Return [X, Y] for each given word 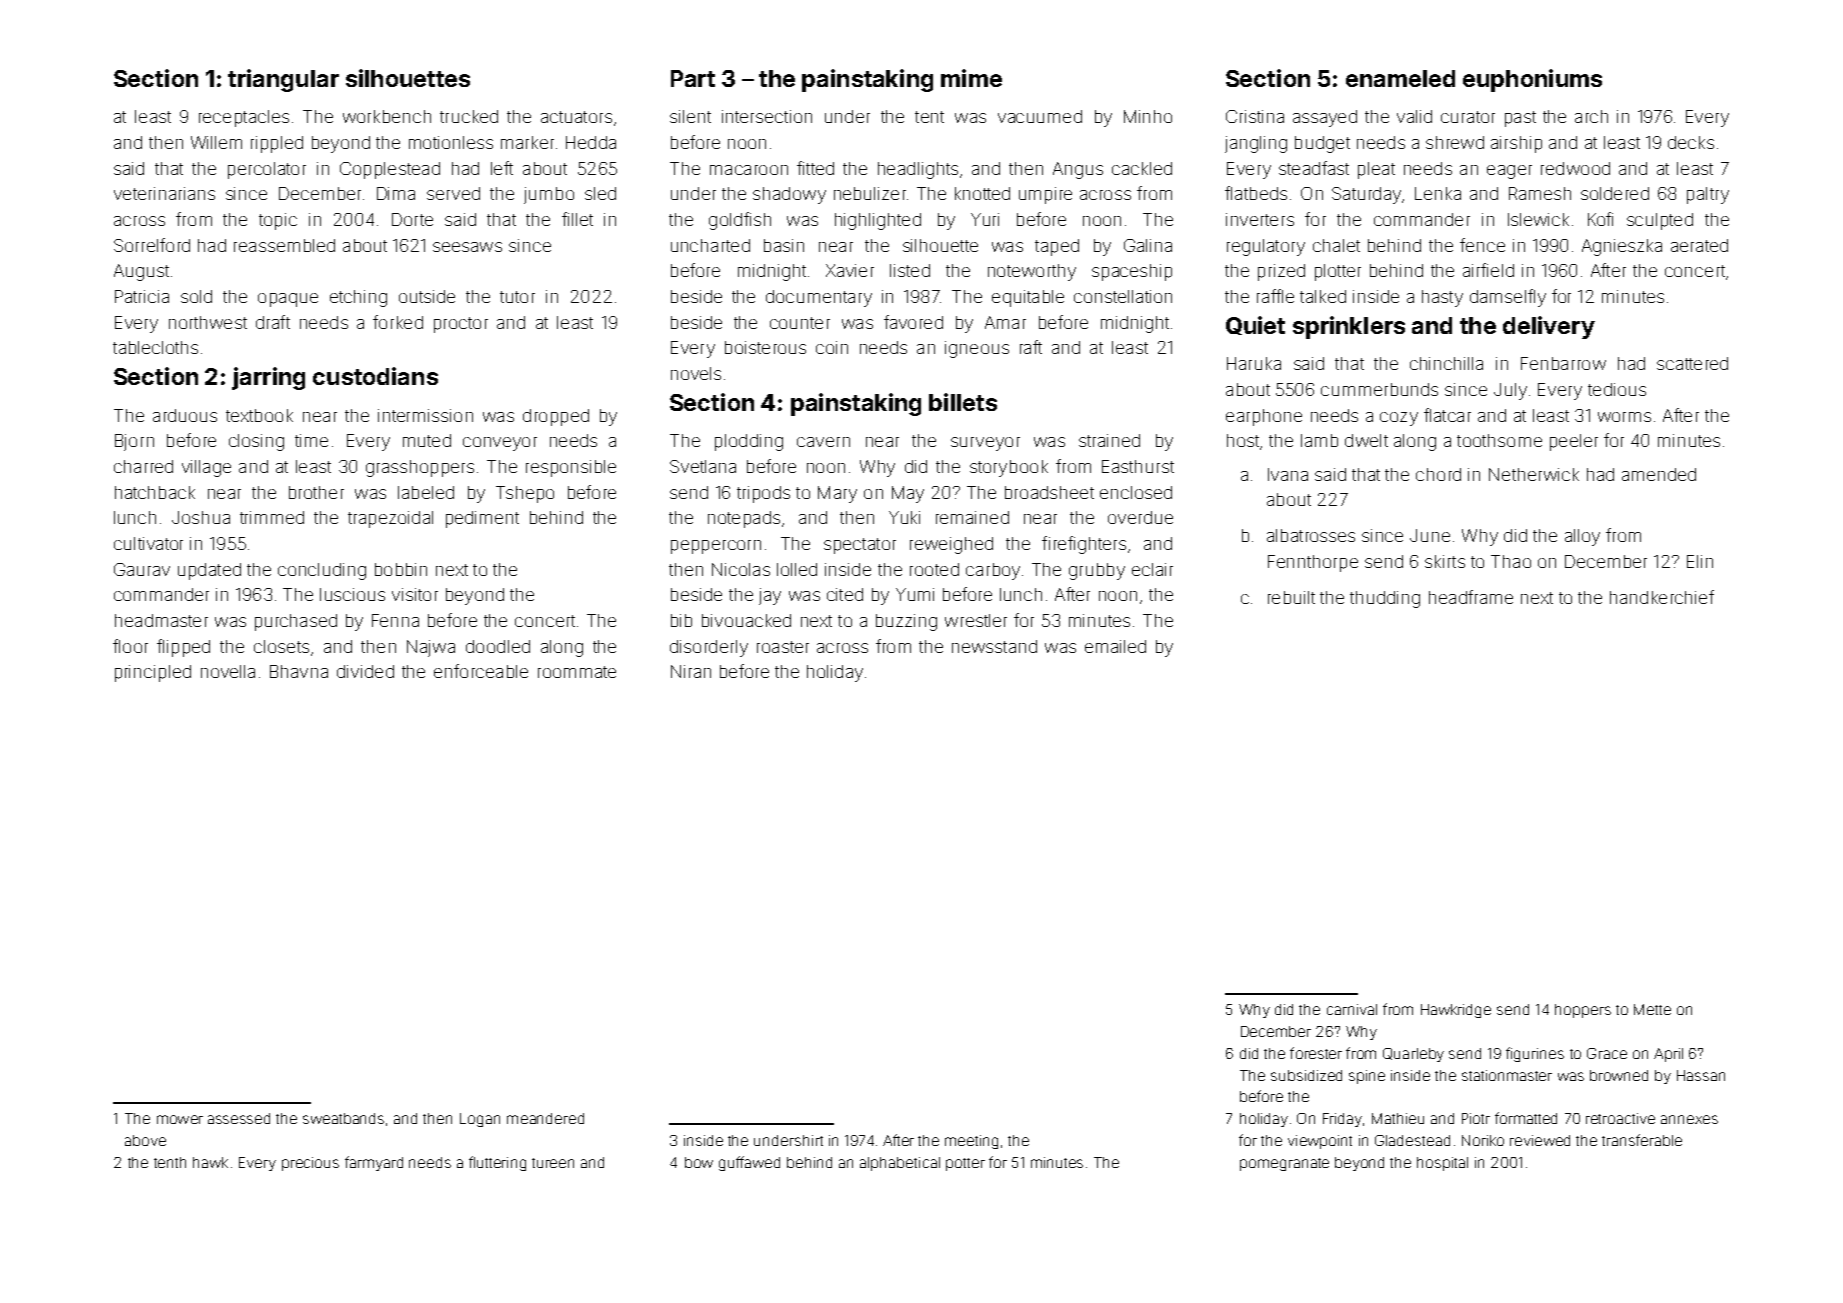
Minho [1148, 116]
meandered [545, 1118]
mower [180, 1119]
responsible [571, 468]
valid [1414, 116]
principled [153, 673]
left [502, 168]
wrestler [976, 620]
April [1668, 1055]
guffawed [749, 1163]
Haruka [1254, 363]
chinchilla [1446, 363]
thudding [1385, 599]
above [145, 1140]
